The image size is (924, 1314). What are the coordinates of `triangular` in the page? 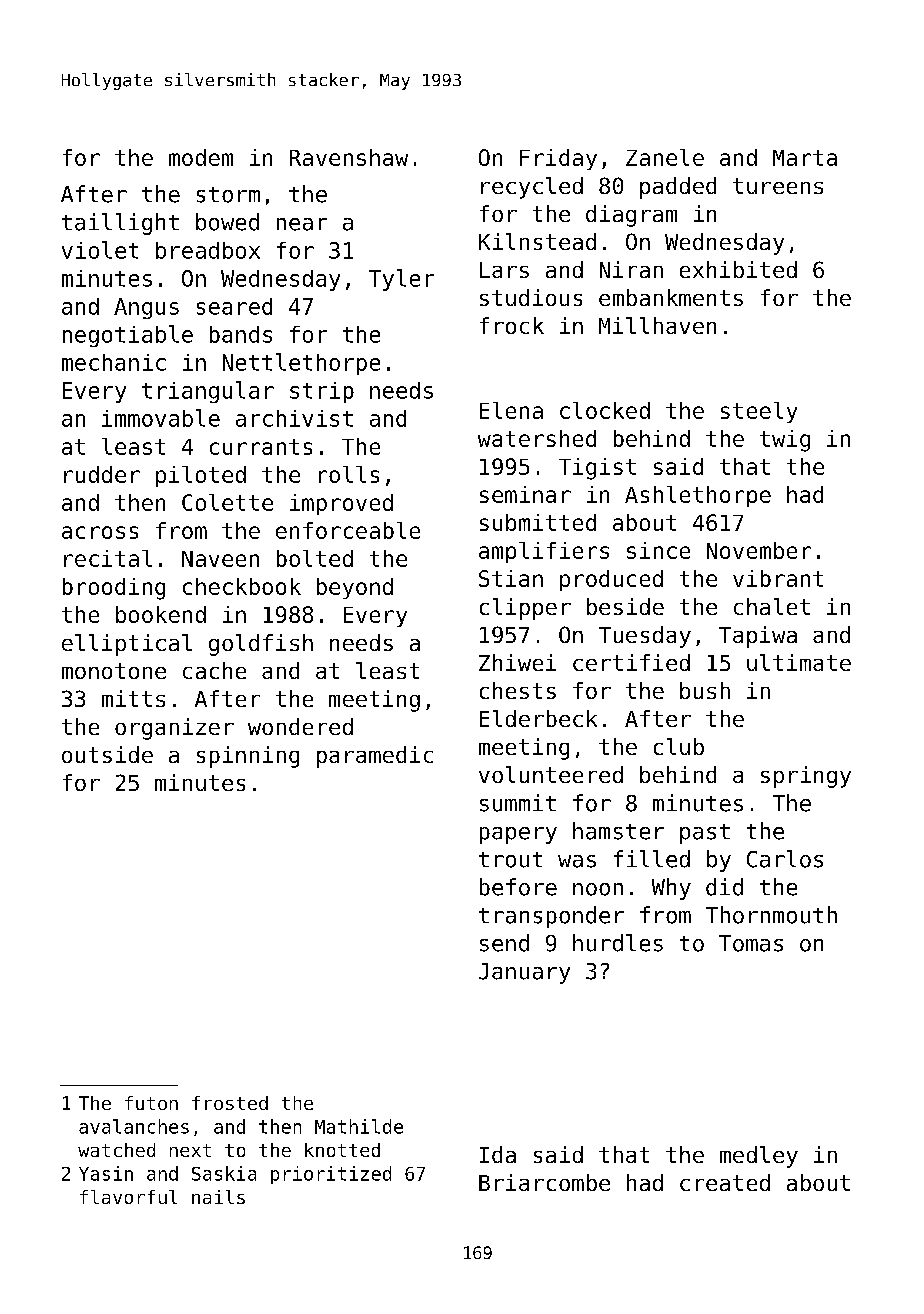 It's located at (208, 392).
